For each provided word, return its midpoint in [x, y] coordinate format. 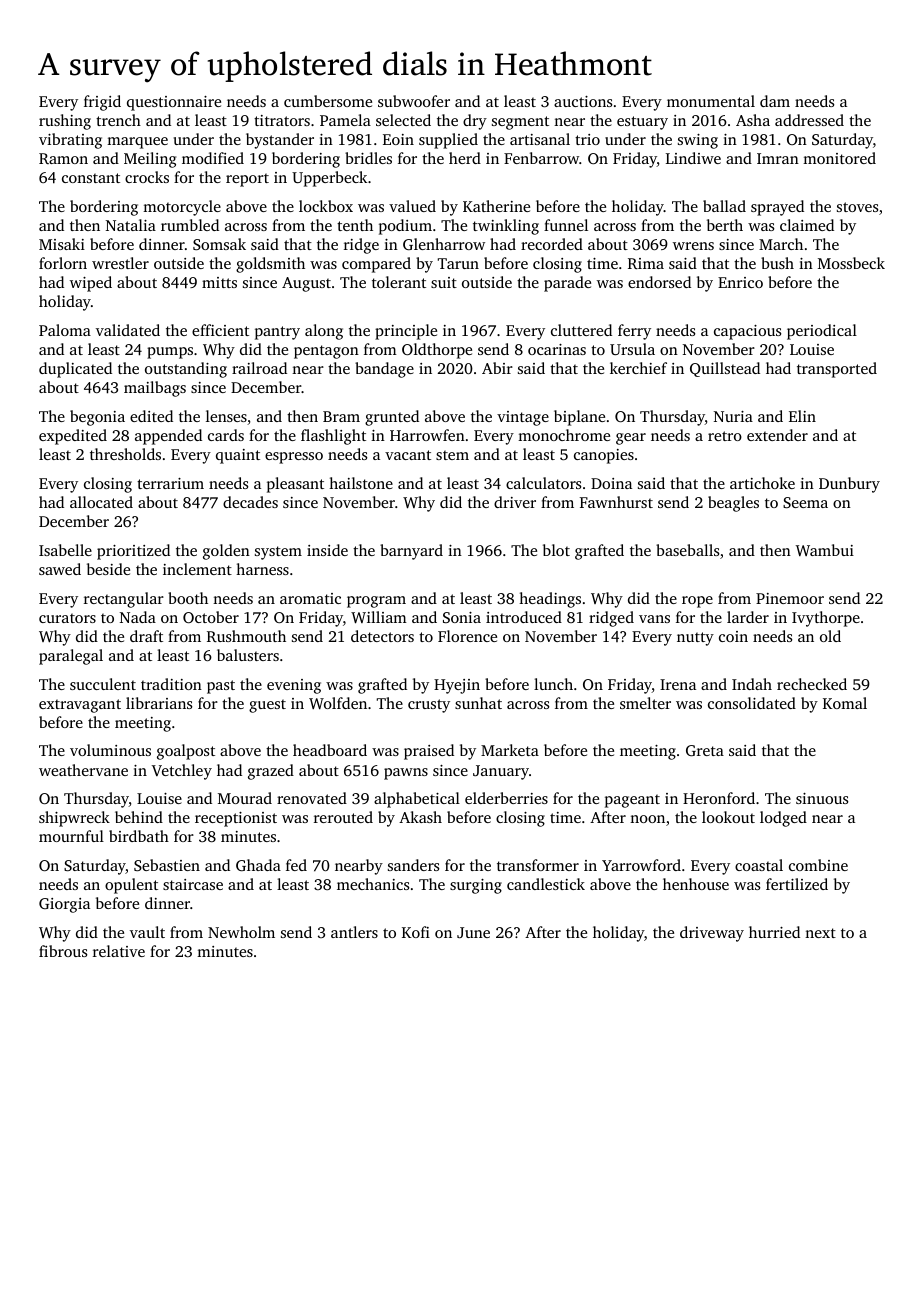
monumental [711, 101]
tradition [171, 684]
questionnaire [174, 103]
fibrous [63, 951]
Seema [805, 502]
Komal [845, 703]
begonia [97, 418]
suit [444, 282]
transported [837, 370]
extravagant [80, 706]
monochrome [564, 435]
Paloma [65, 330]
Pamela [345, 120]
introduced [524, 617]
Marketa [510, 750]
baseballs [687, 550]
